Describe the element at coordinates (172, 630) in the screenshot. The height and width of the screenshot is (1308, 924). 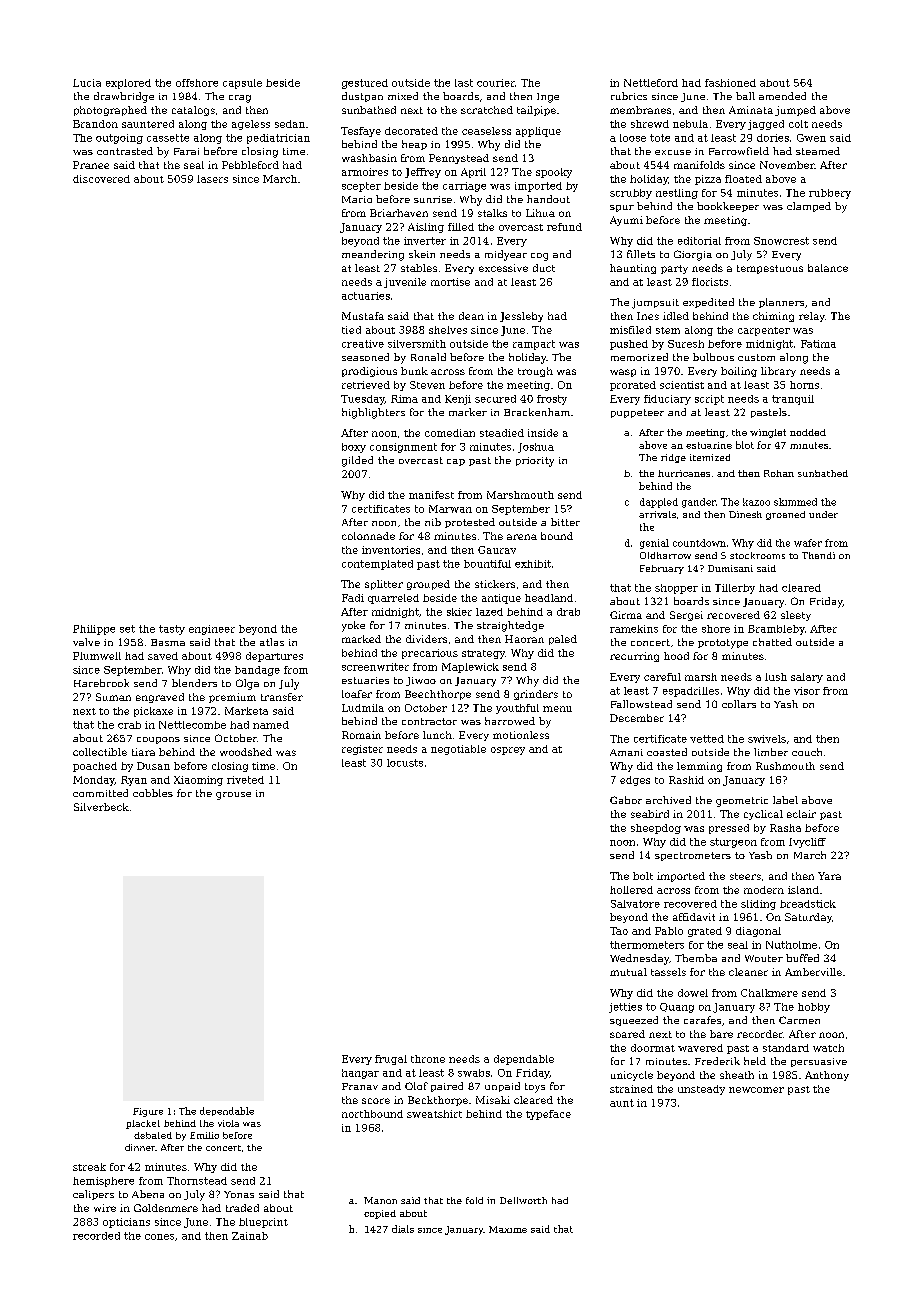
I see `tasty` at that location.
